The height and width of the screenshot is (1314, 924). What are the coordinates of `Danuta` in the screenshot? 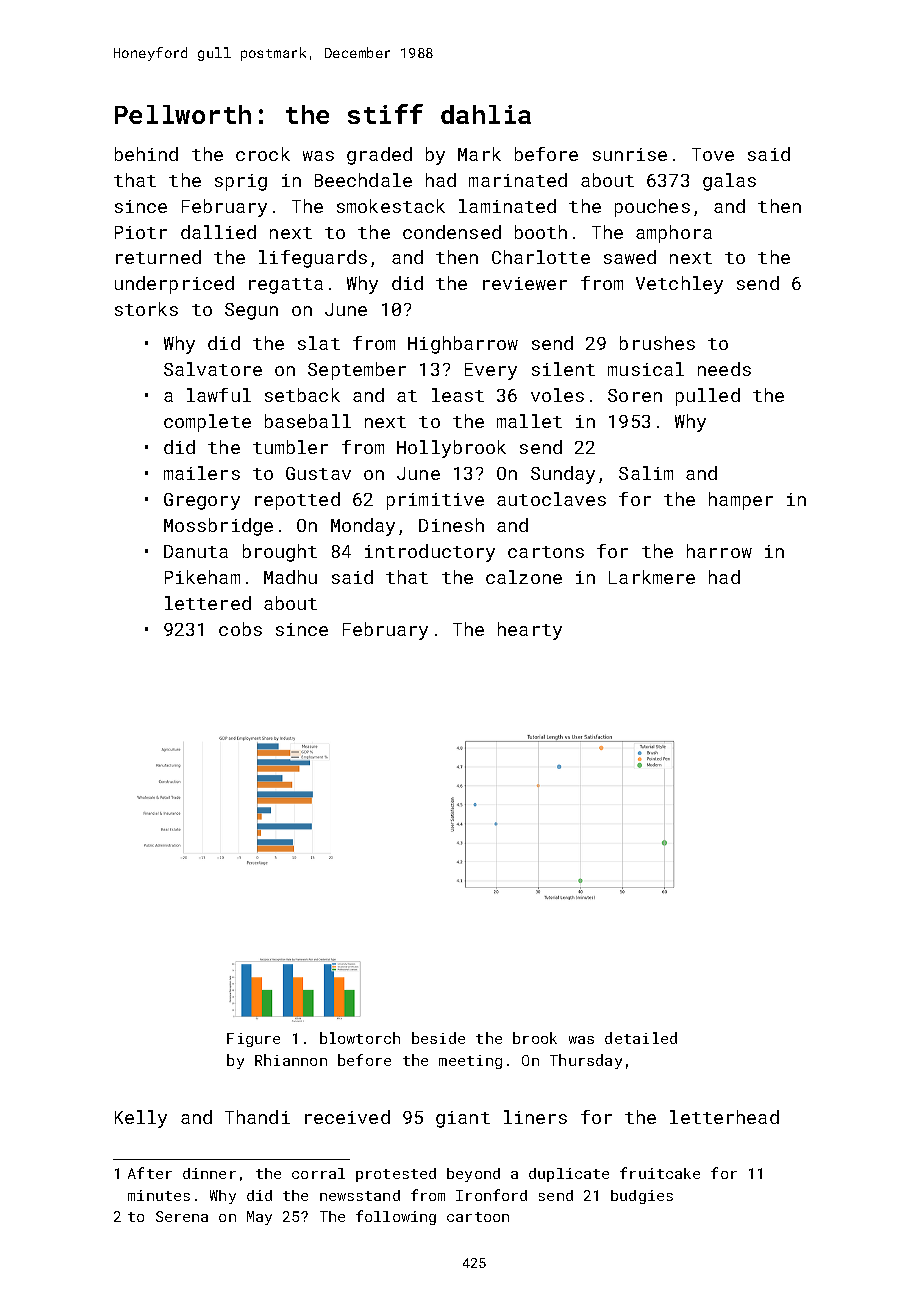 It's located at (196, 551).
